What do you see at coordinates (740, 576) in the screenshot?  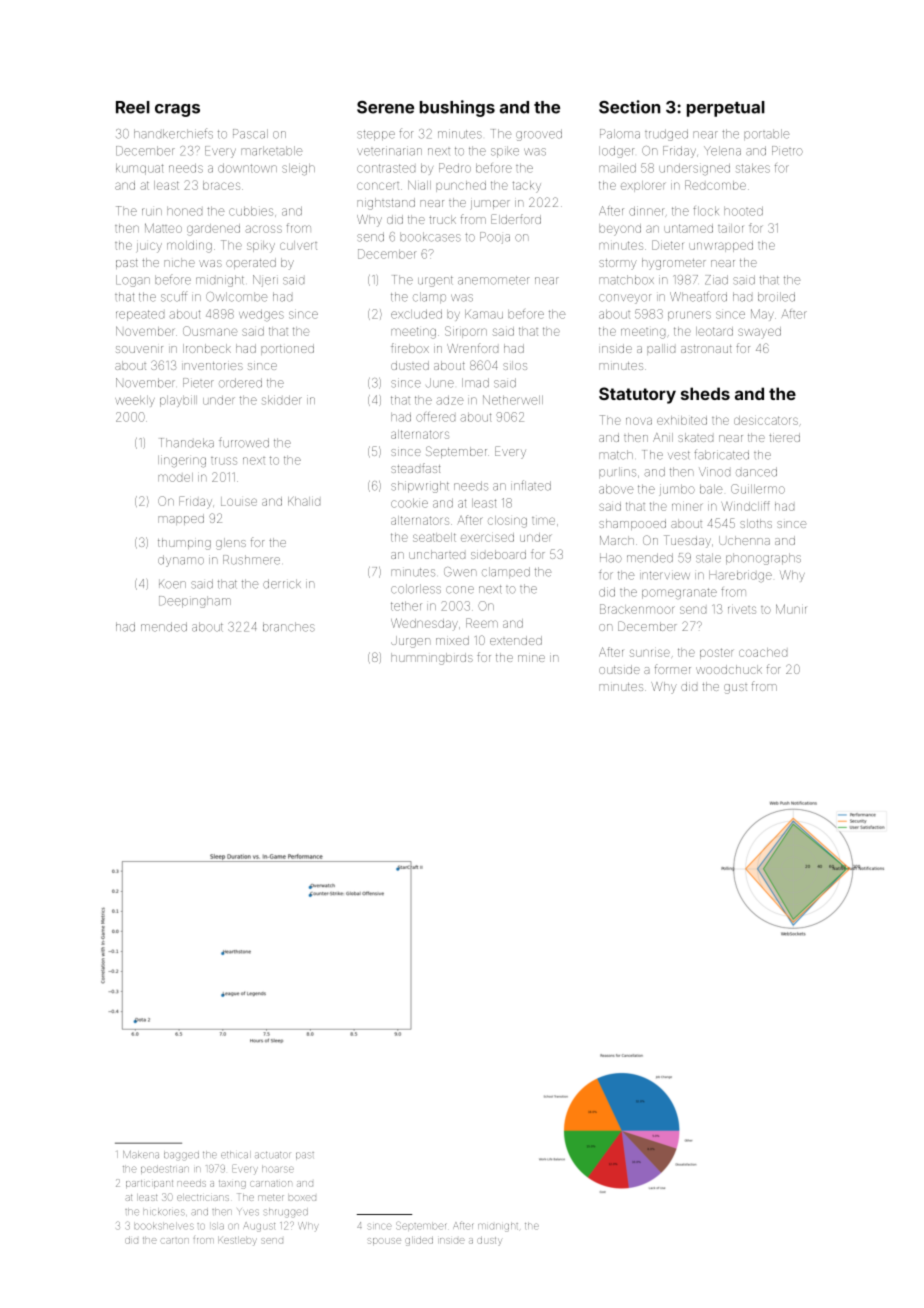 I see `Harebridge` at bounding box center [740, 576].
